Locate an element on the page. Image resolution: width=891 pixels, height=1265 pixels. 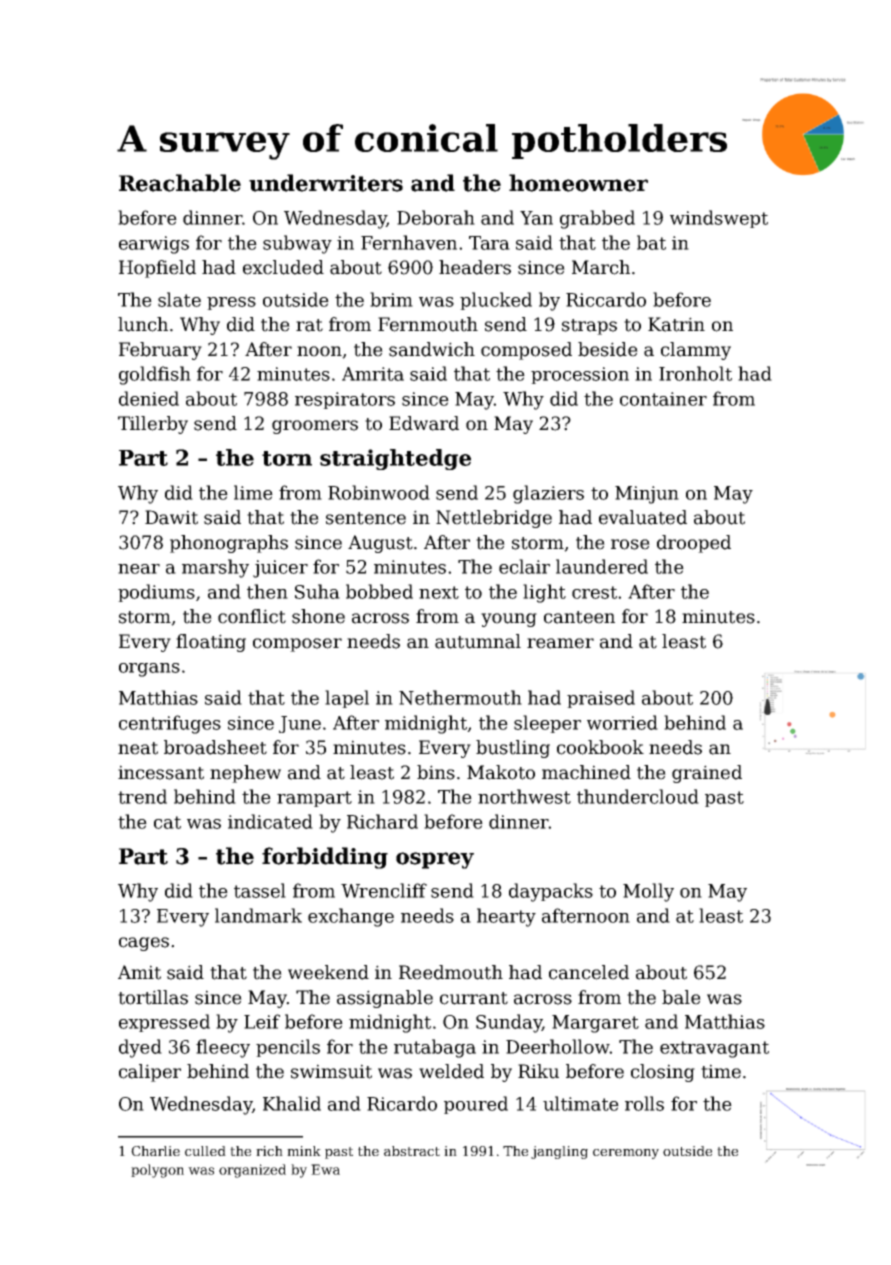
bins is located at coordinates (436, 772).
